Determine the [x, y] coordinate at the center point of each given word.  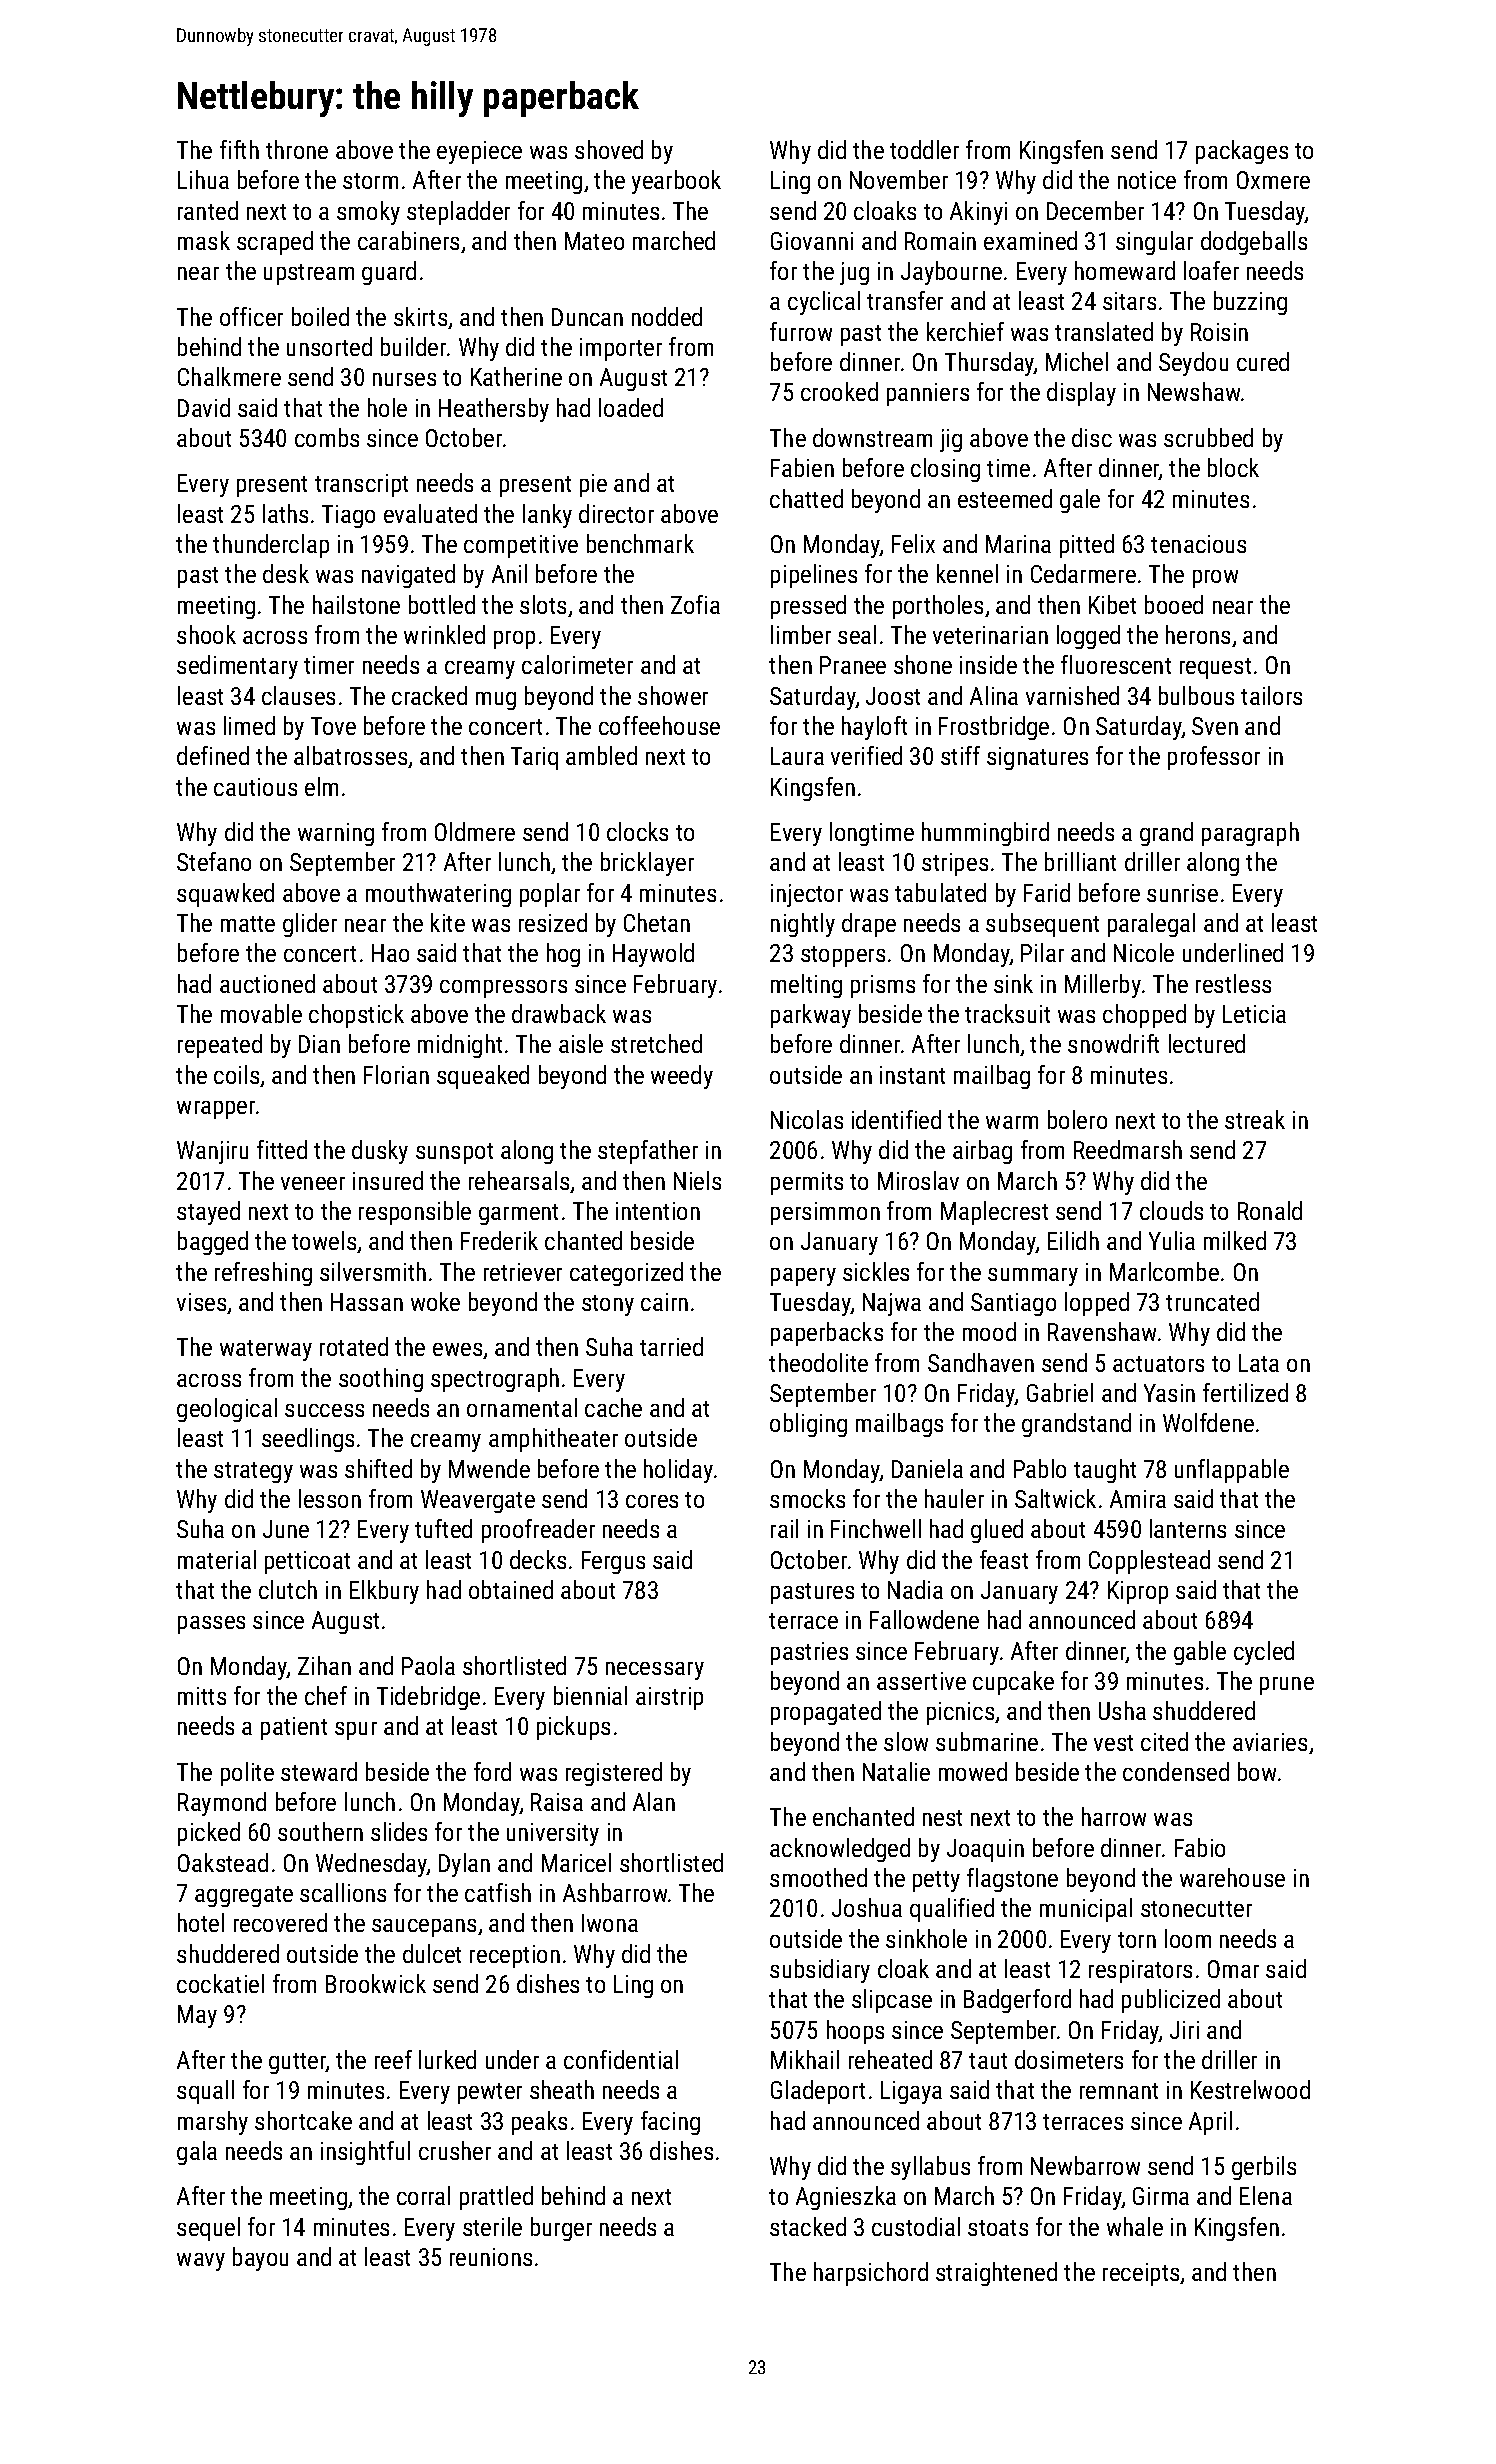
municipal [1086, 1910]
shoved [609, 149]
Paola [428, 1665]
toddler [924, 149]
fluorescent [1116, 664]
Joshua [867, 1907]
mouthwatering [438, 895]
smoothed [818, 1877]
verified [866, 755]
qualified [952, 1910]
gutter [297, 2063]
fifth [239, 149]
